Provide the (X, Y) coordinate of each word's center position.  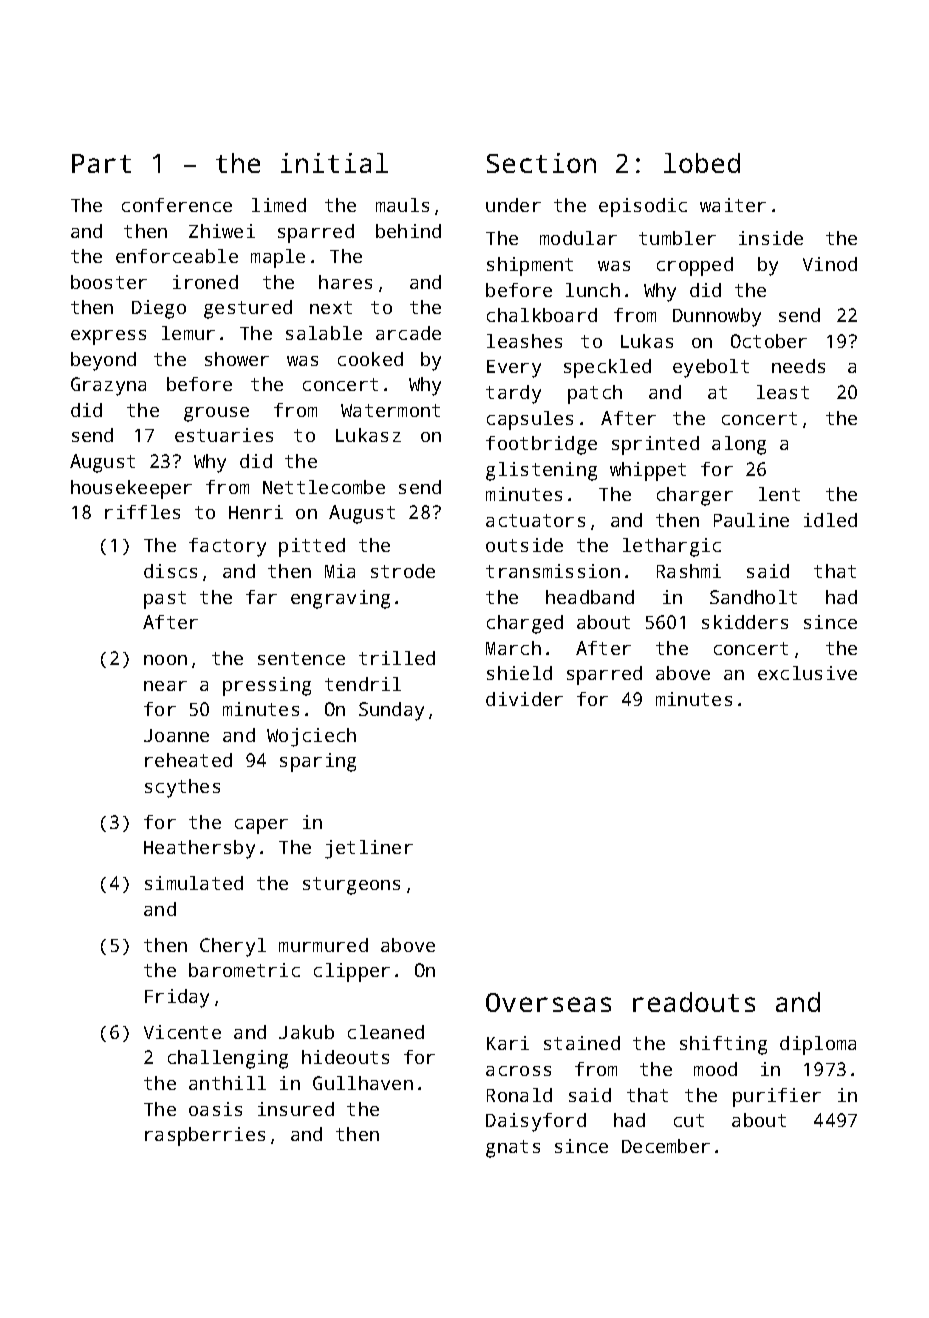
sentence (301, 658)
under (513, 205)
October (769, 341)
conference (177, 205)
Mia (340, 571)
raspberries (205, 1136)
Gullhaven (363, 1083)
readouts (694, 1002)
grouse (216, 414)
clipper (352, 972)
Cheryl (233, 947)
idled (830, 520)
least (783, 392)
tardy (513, 394)
